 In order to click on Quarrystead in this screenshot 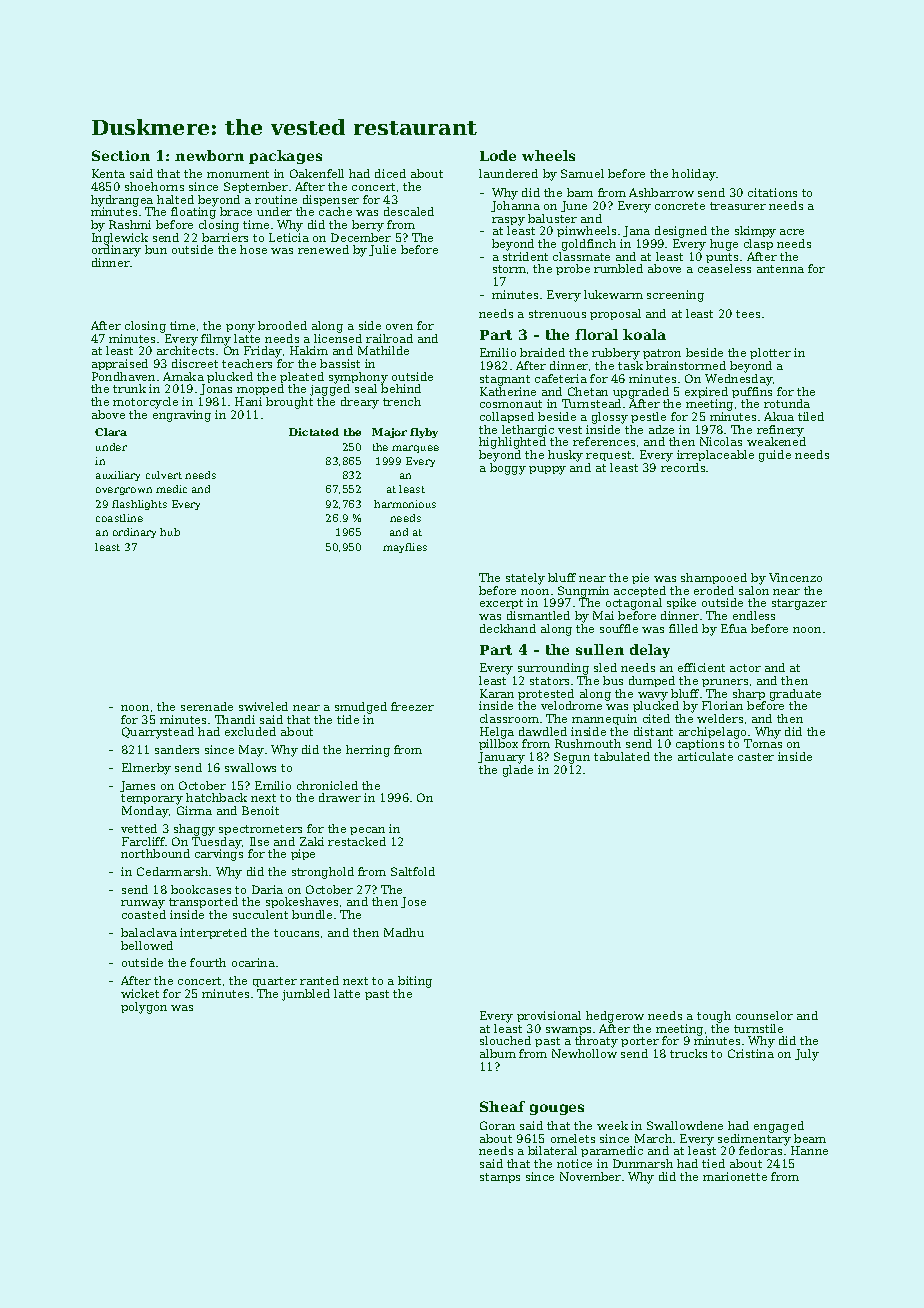, I will do `click(158, 733)`.
